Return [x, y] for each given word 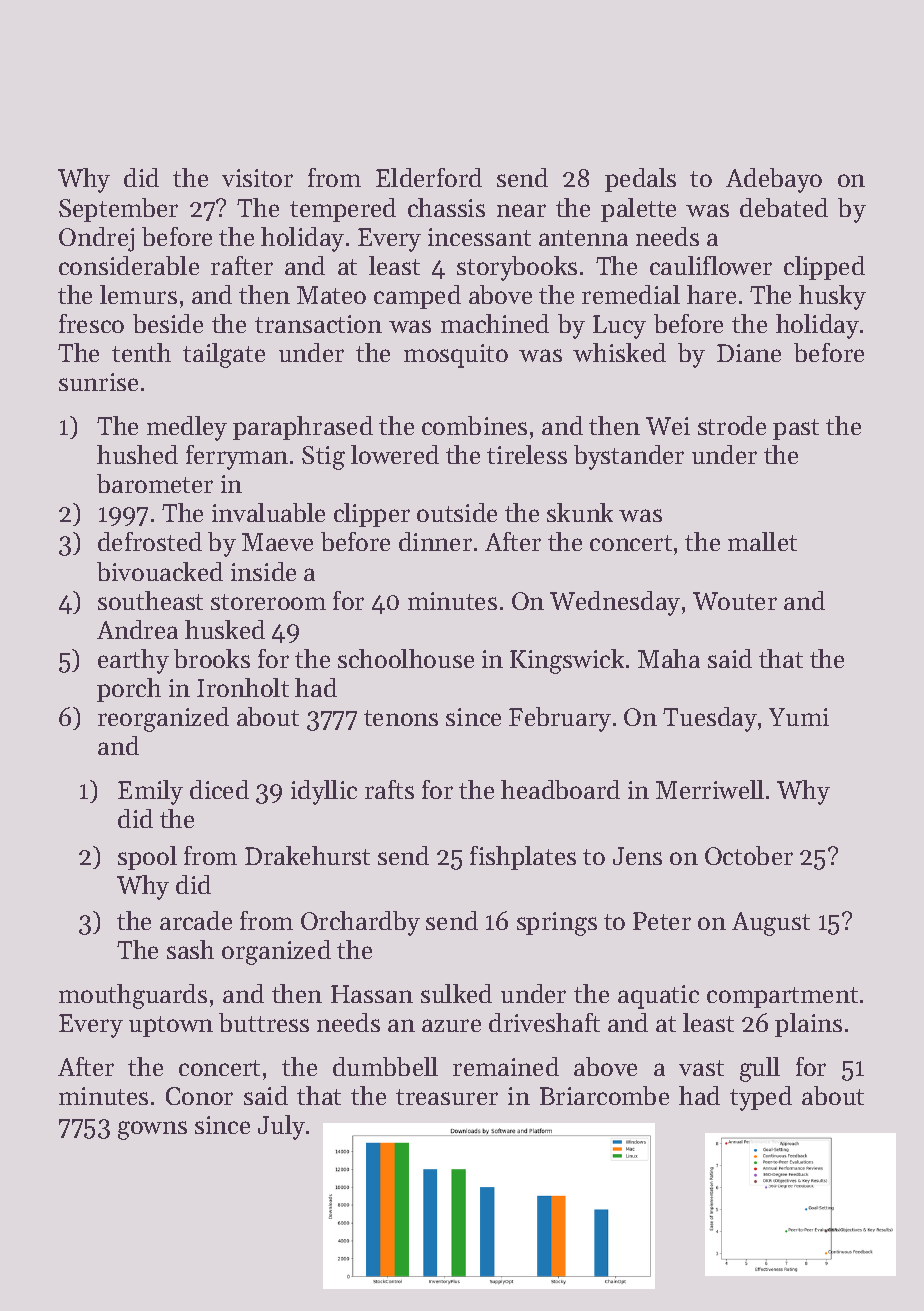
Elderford [429, 177]
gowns [152, 1130]
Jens [637, 856]
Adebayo [774, 180]
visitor [257, 178]
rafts [389, 789]
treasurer [447, 1097]
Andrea [137, 629]
